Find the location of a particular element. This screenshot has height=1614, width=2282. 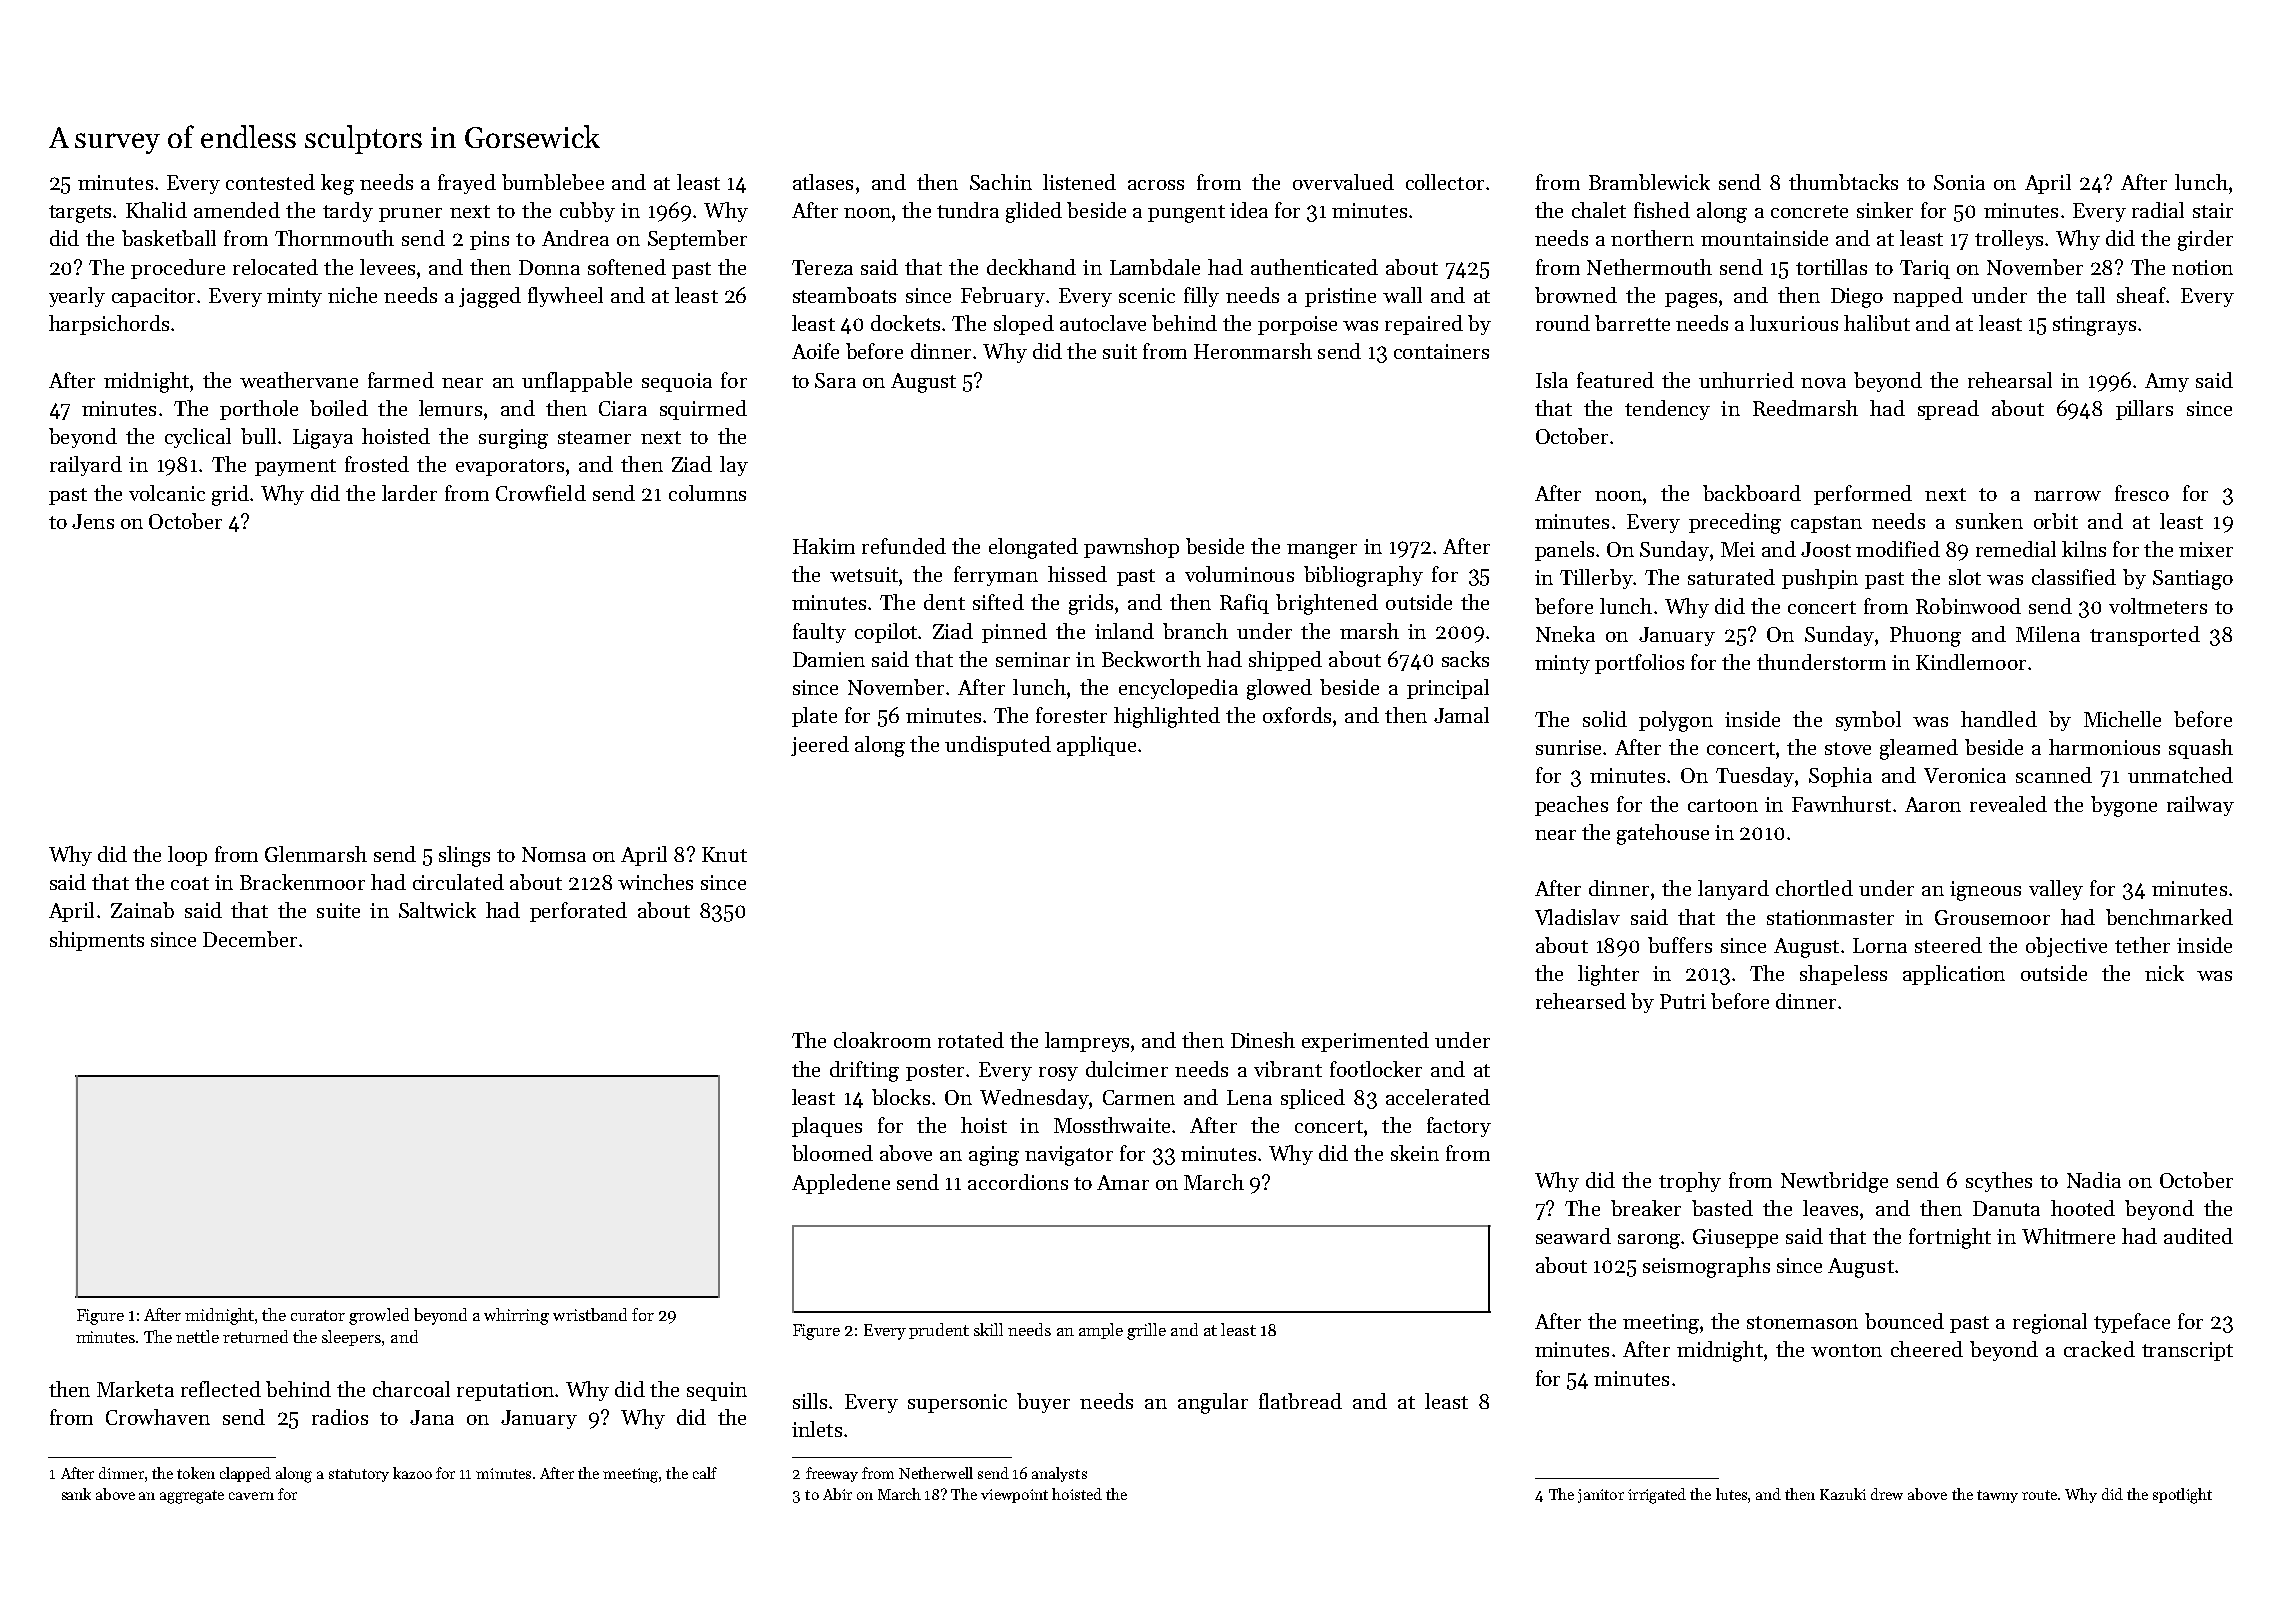

cavern is located at coordinates (251, 1496).
